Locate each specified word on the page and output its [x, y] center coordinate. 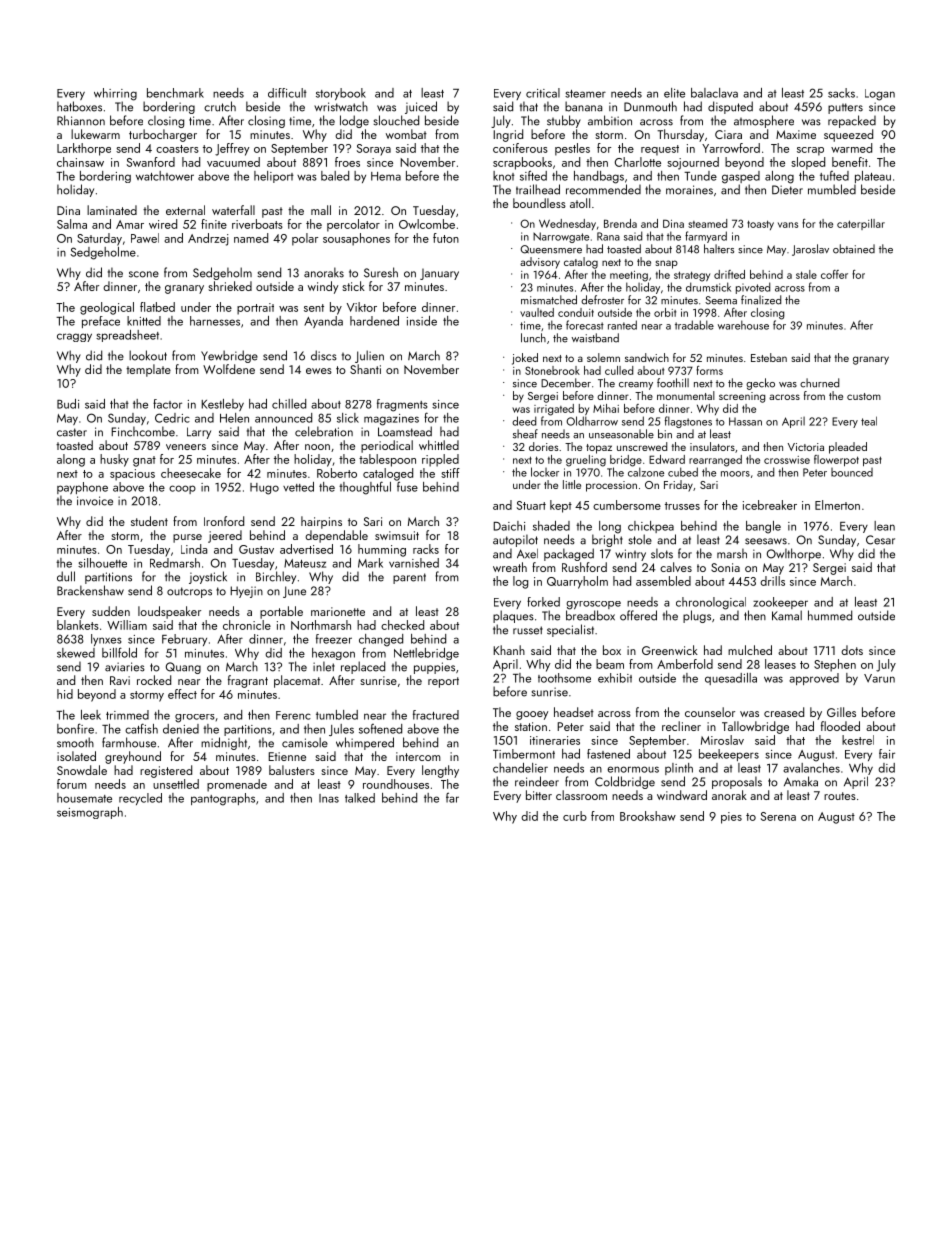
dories [543, 446]
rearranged [715, 461]
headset [574, 712]
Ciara [728, 134]
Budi [68, 404]
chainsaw [80, 162]
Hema [386, 176]
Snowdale [82, 770]
